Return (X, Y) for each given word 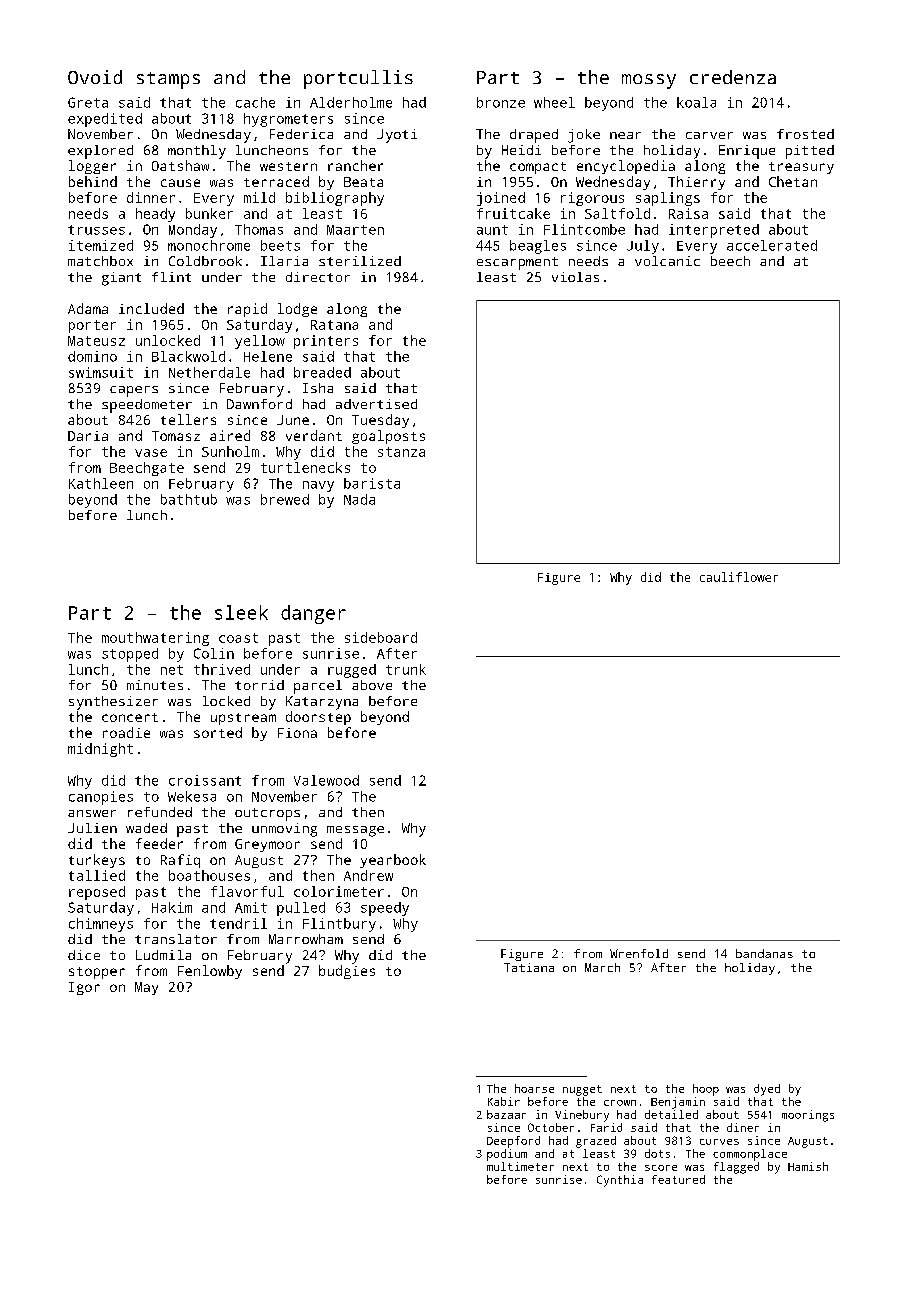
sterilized (360, 261)
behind (93, 181)
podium (507, 1155)
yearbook (393, 861)
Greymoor (267, 845)
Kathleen (101, 483)
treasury (801, 168)
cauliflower (739, 577)
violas (575, 277)
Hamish (808, 1166)
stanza (401, 452)
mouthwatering (155, 639)
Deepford (513, 1142)
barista (372, 483)
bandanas (764, 953)
